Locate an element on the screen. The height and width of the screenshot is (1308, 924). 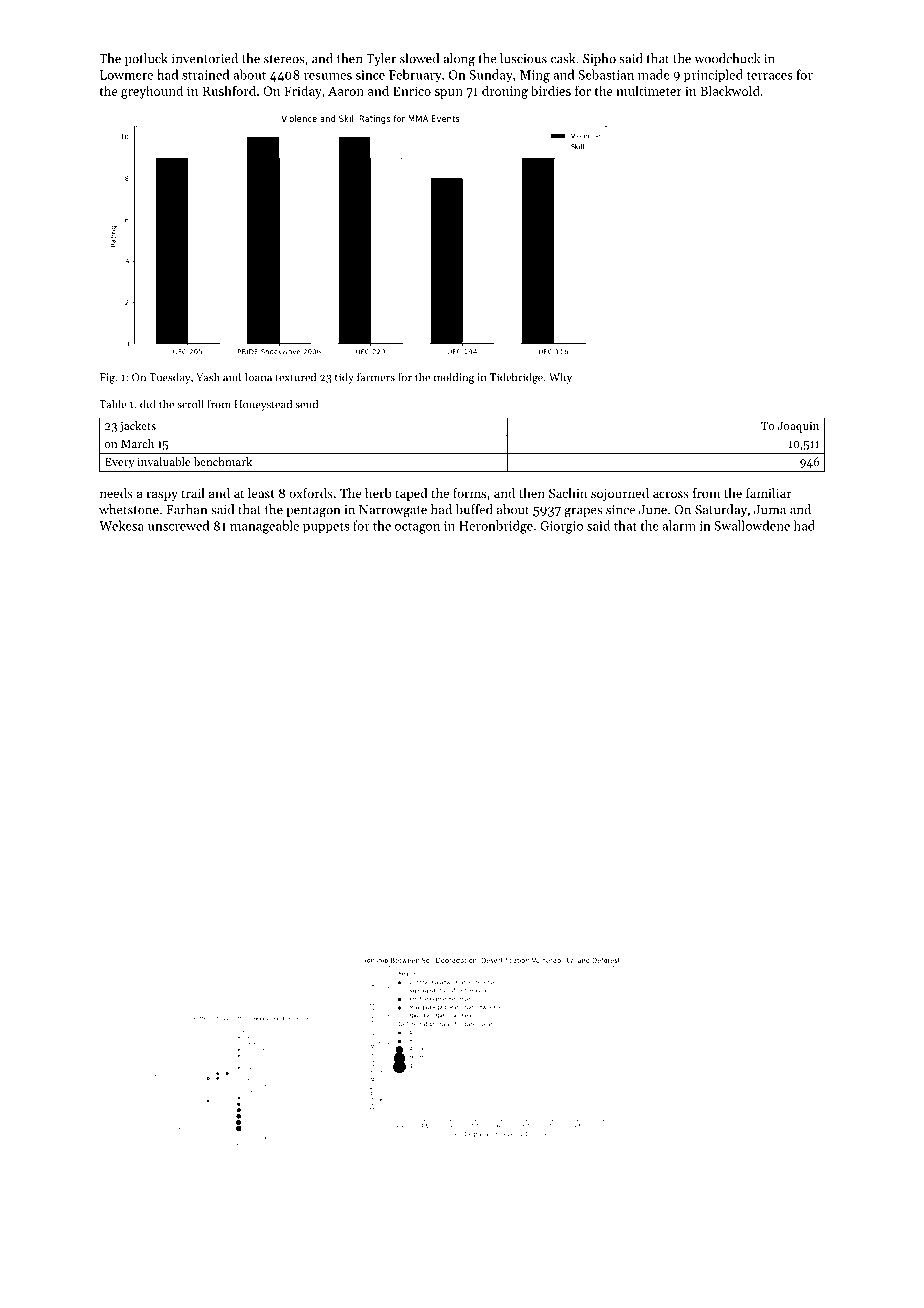
Blackwold is located at coordinates (730, 90).
